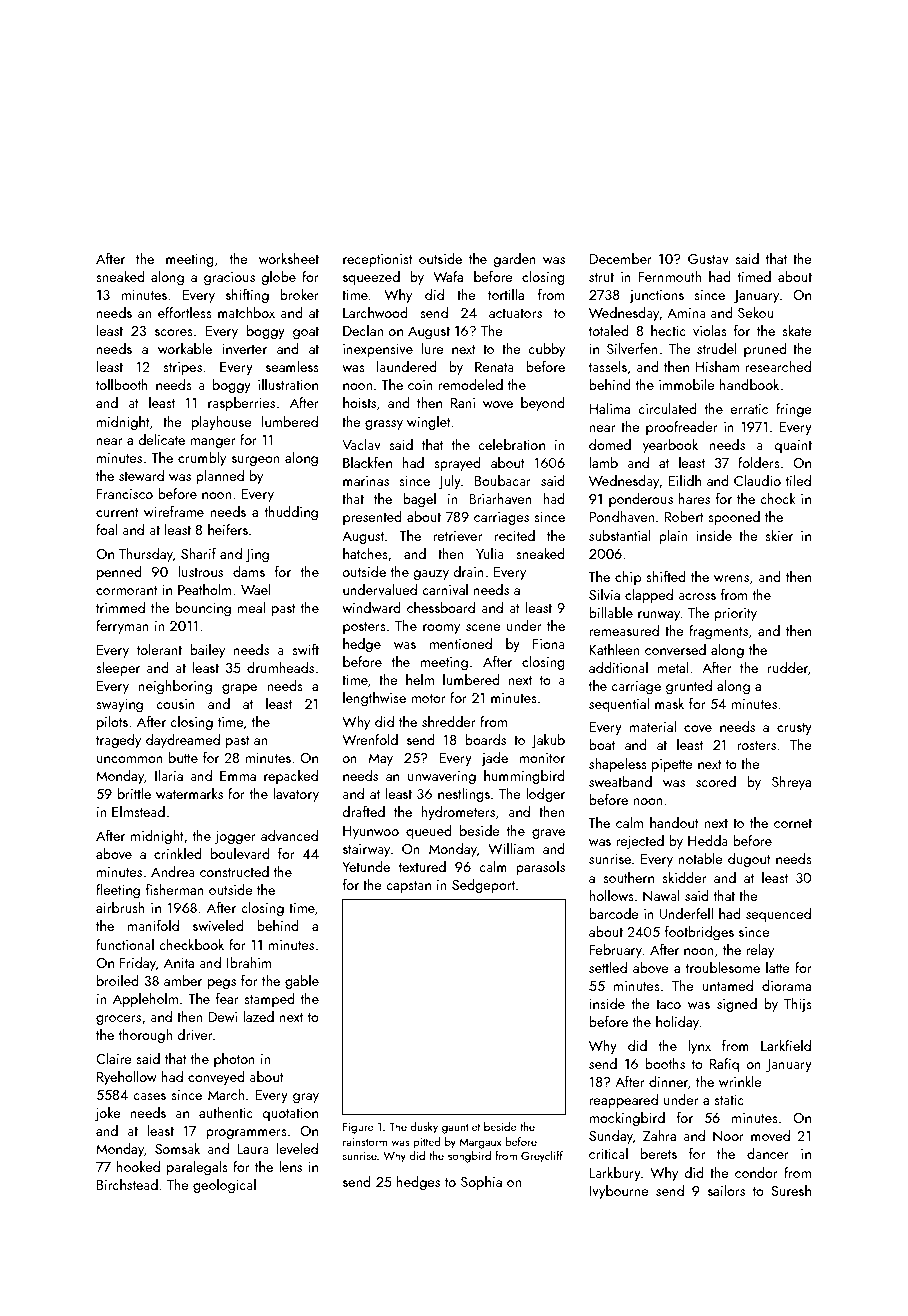  I want to click on Emma, so click(238, 776).
